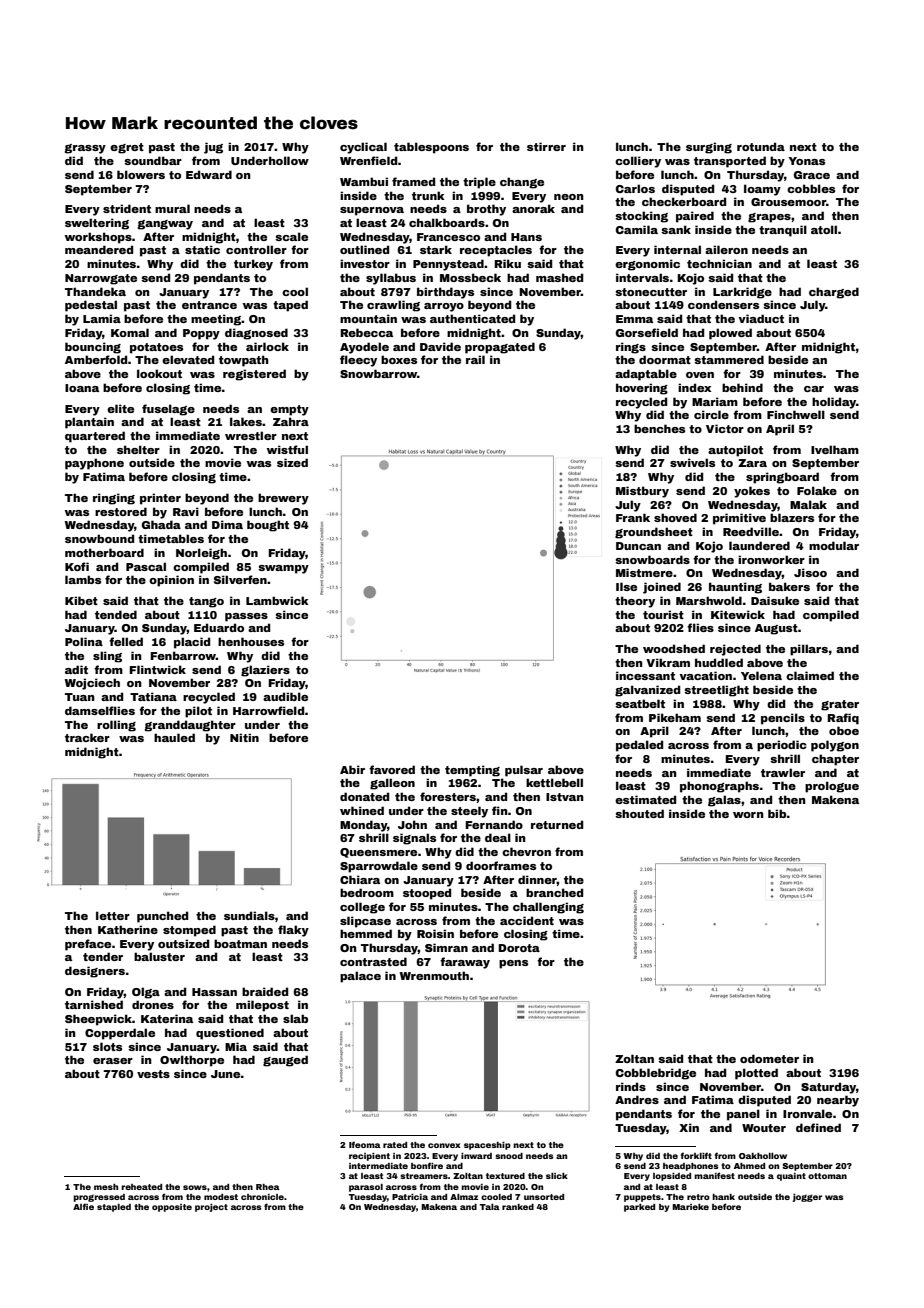 Image resolution: width=924 pixels, height=1308 pixels. What do you see at coordinates (490, 1207) in the image?
I see `Tala` at bounding box center [490, 1207].
